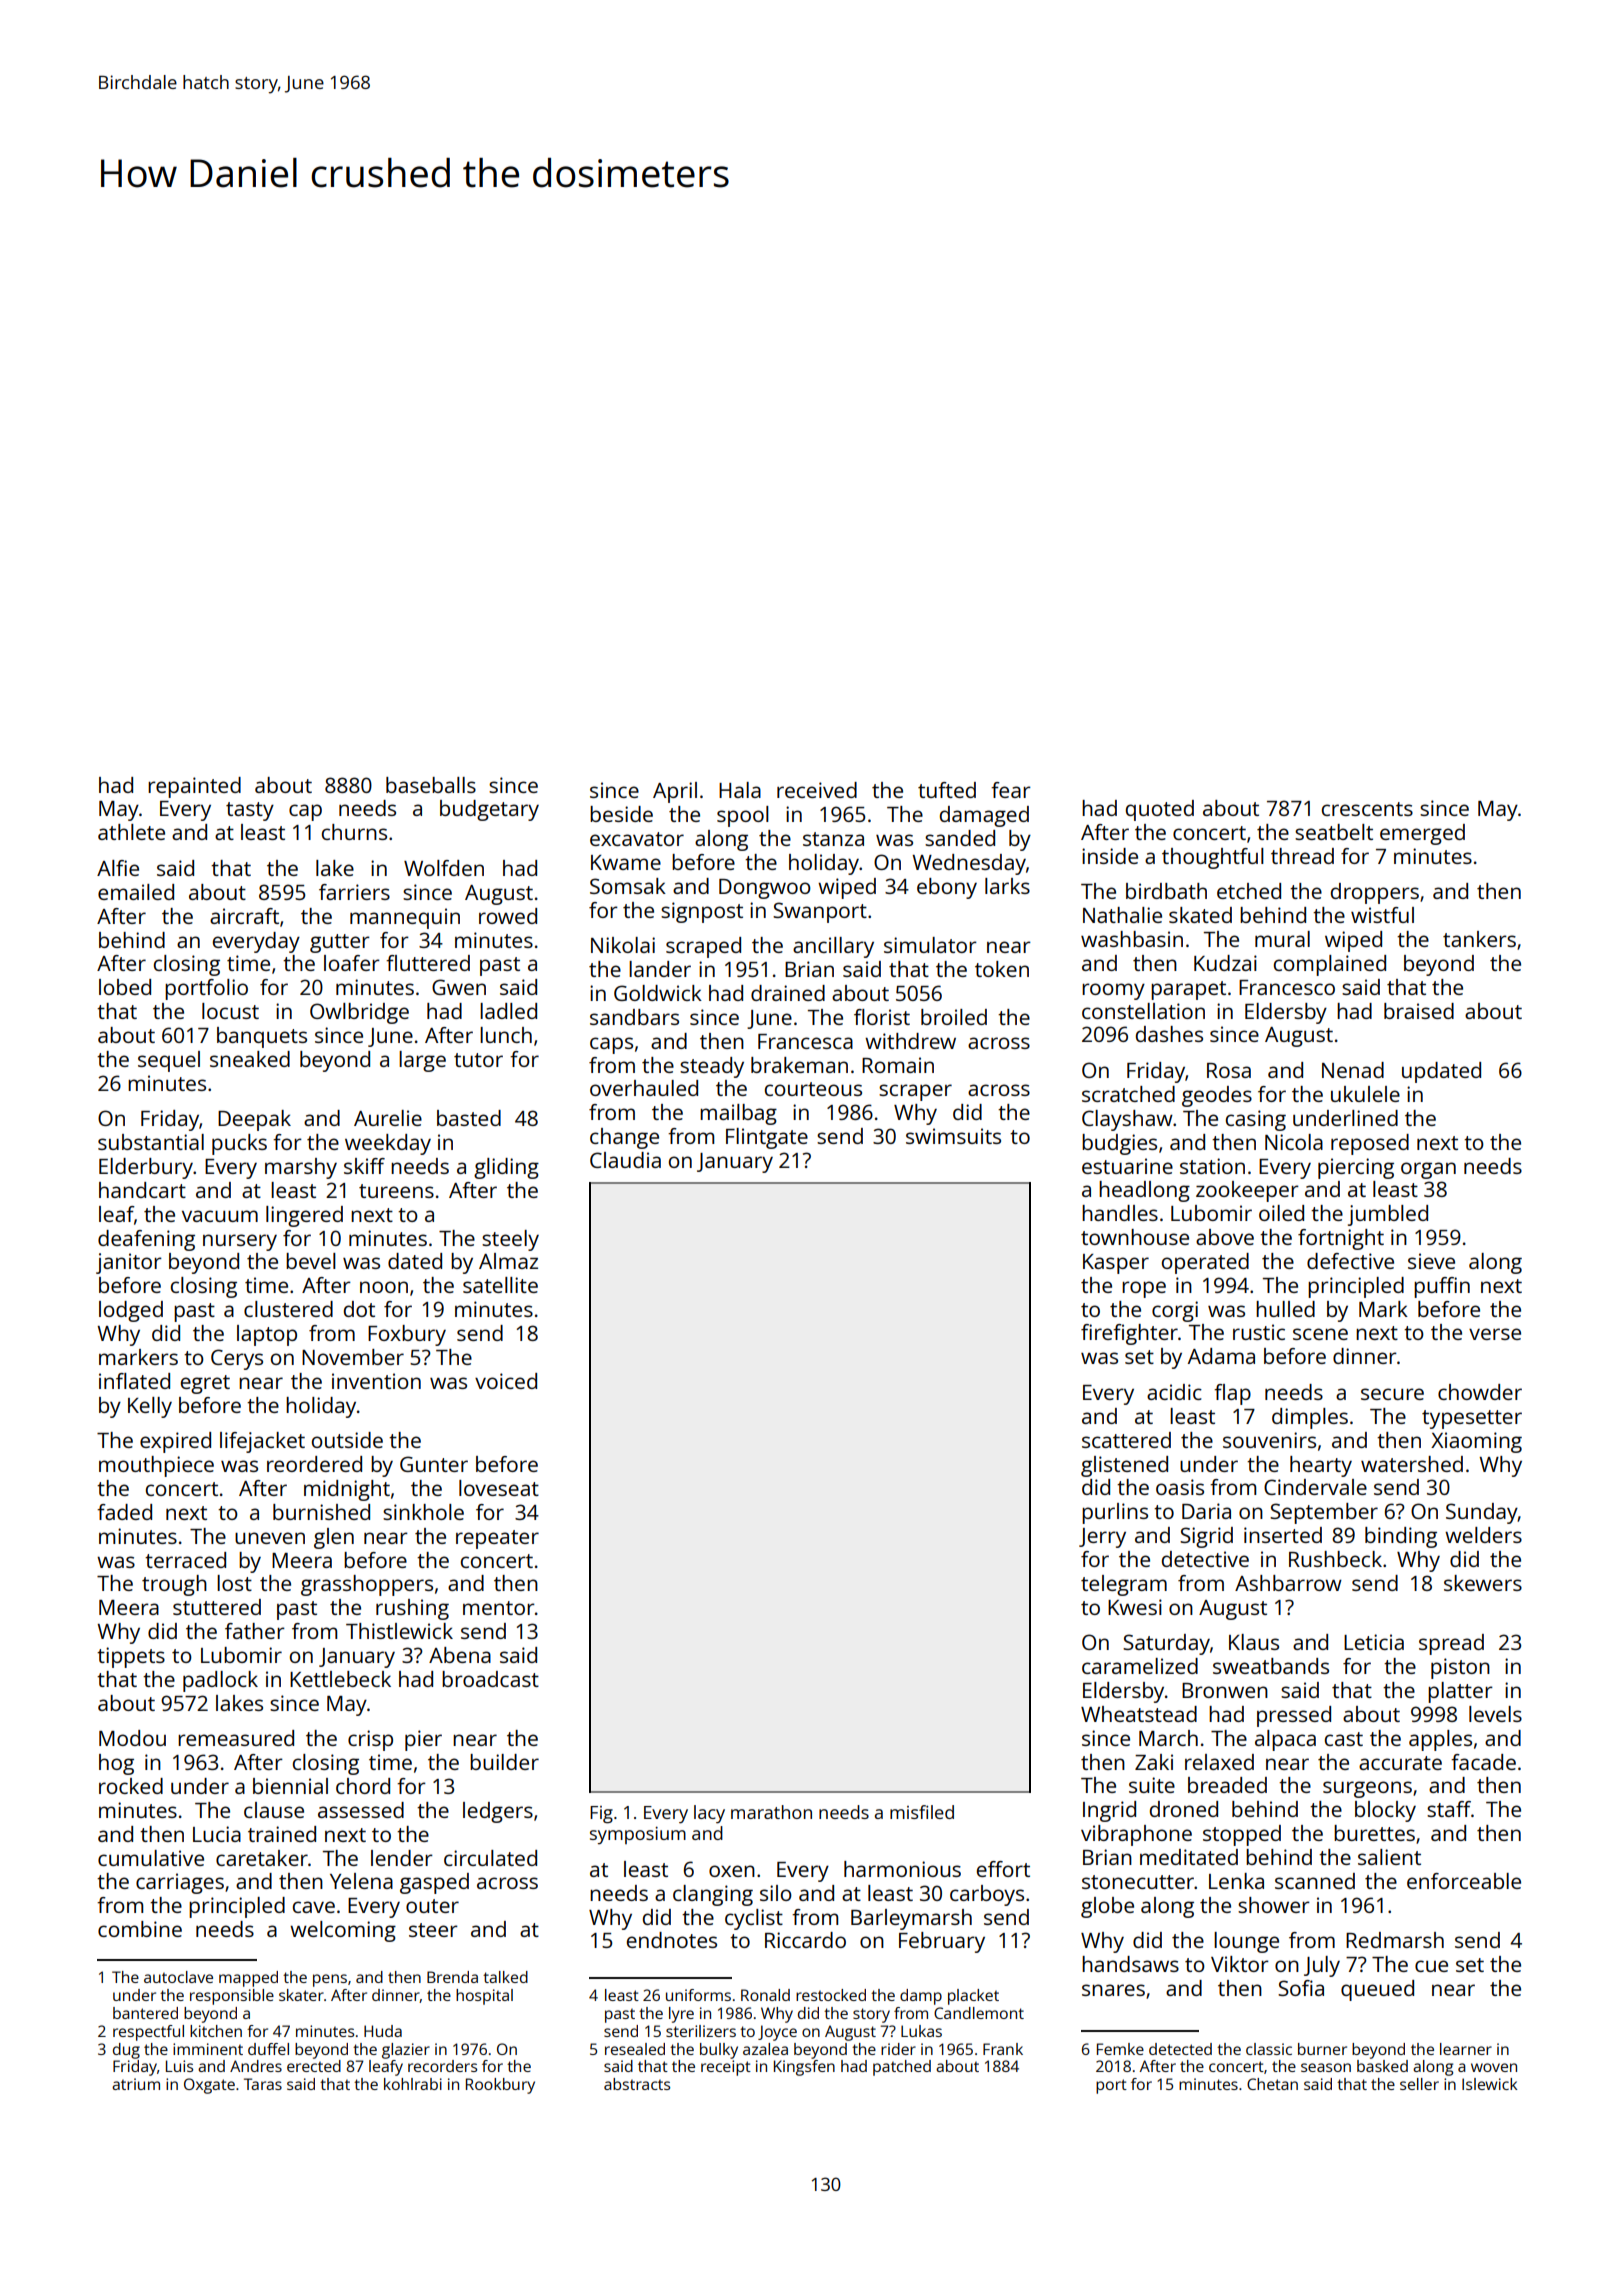 Image resolution: width=1620 pixels, height=2292 pixels. What do you see at coordinates (1320, 1334) in the document?
I see `scene` at bounding box center [1320, 1334].
